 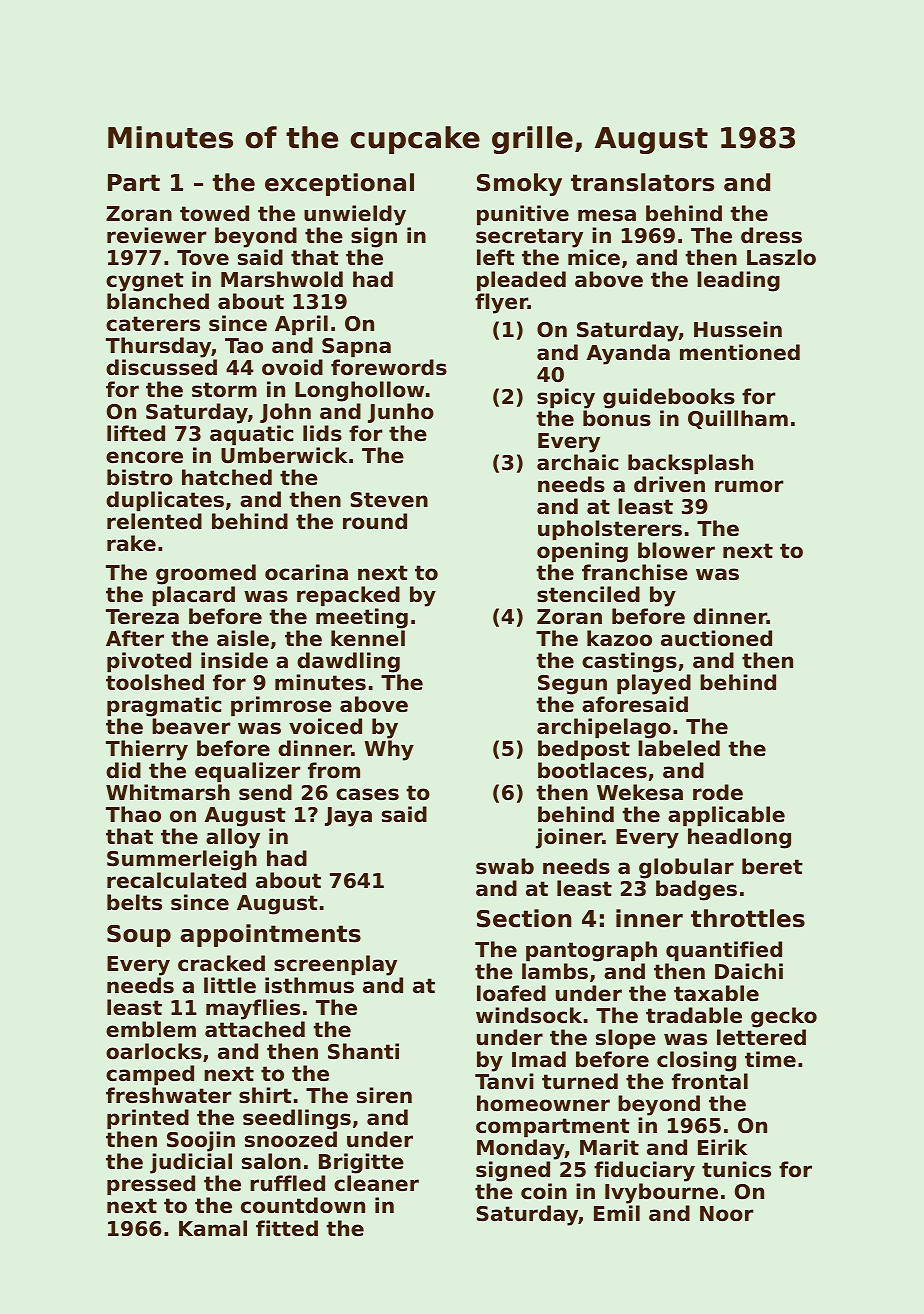 I want to click on Smoky, so click(x=519, y=184).
